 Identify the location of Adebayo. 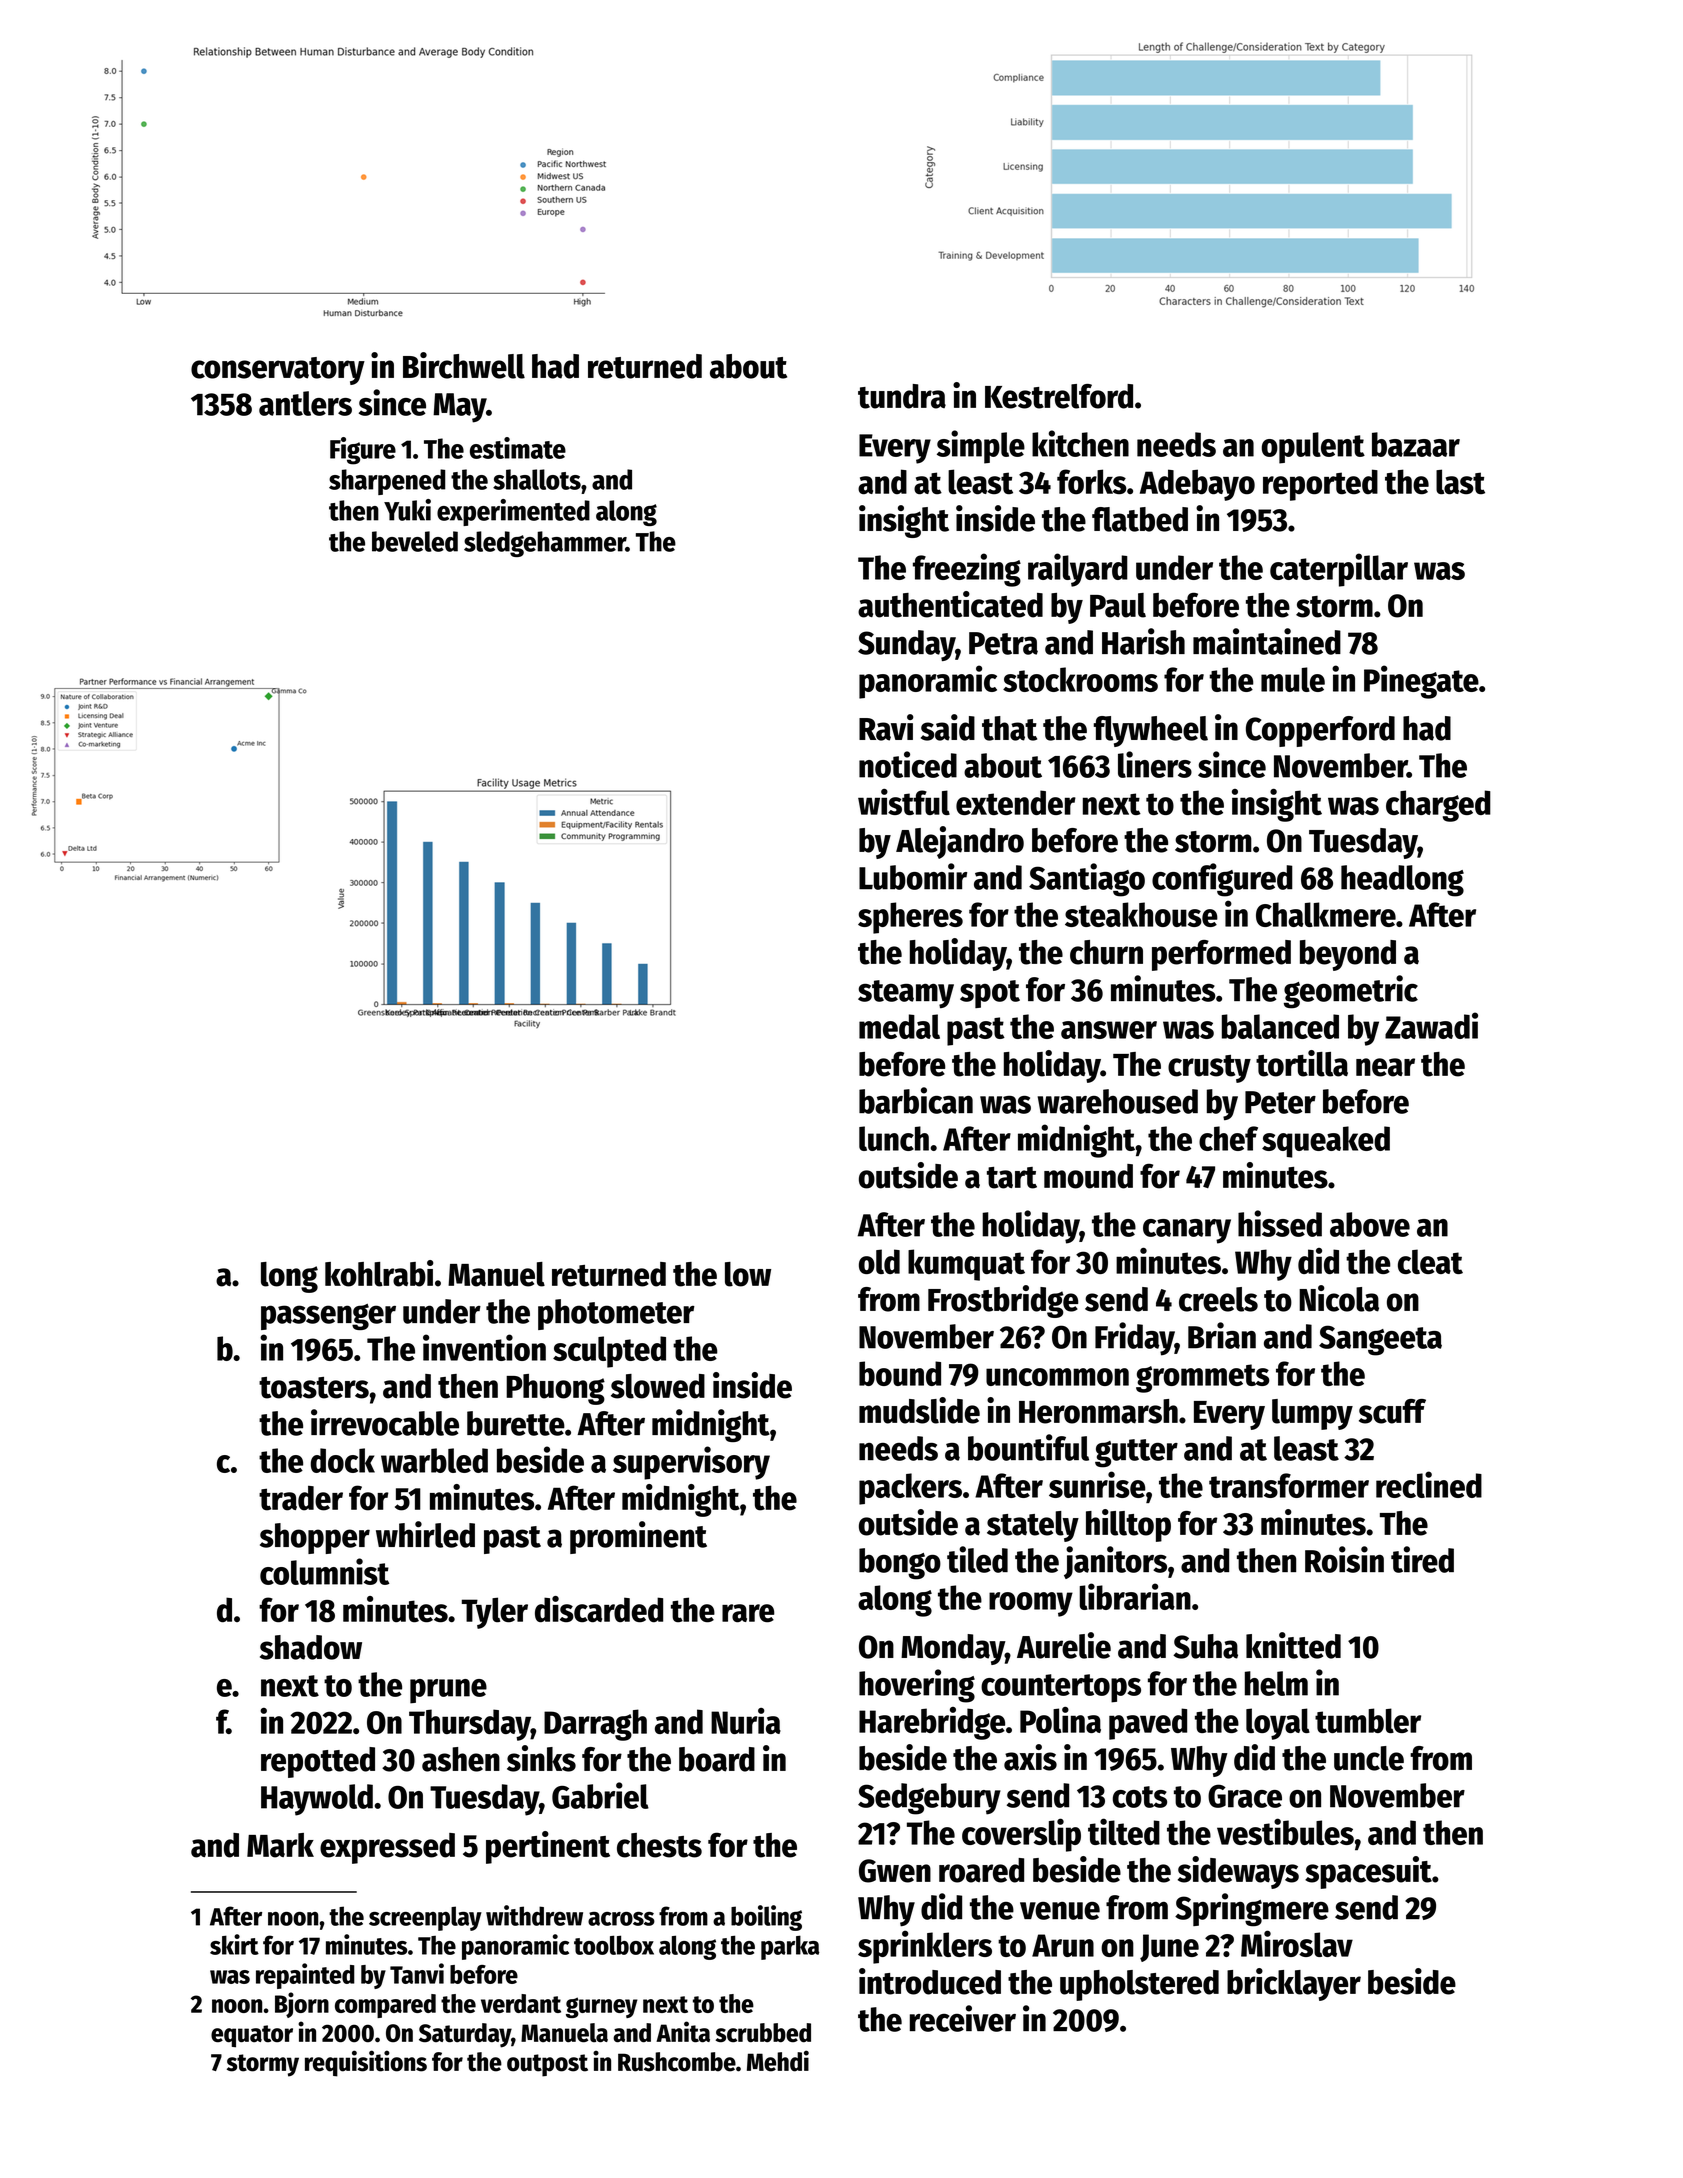
(1197, 485).
